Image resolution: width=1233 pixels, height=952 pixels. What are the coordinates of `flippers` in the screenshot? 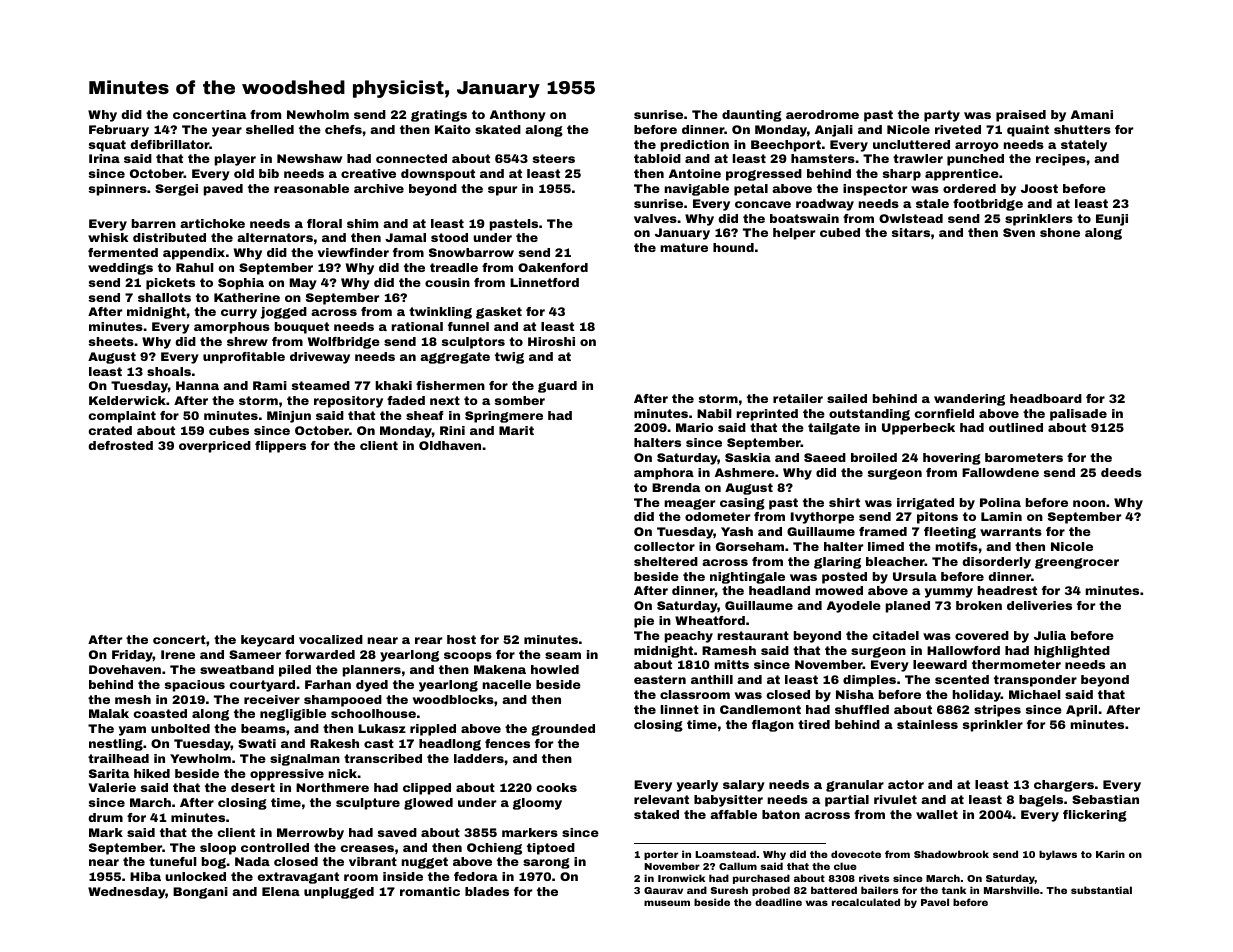 It's located at (280, 447).
